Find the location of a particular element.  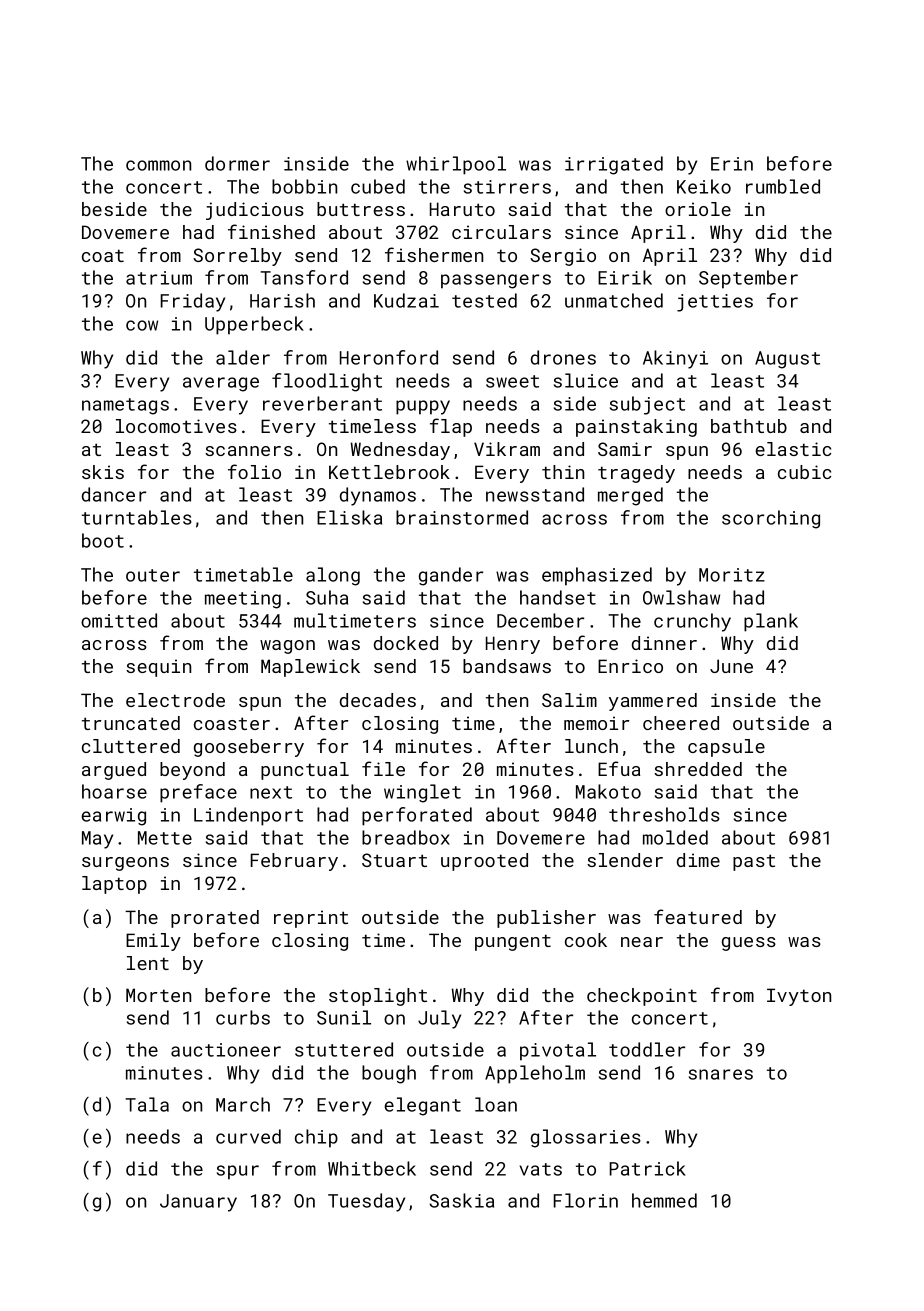

Ivyton is located at coordinates (799, 997).
